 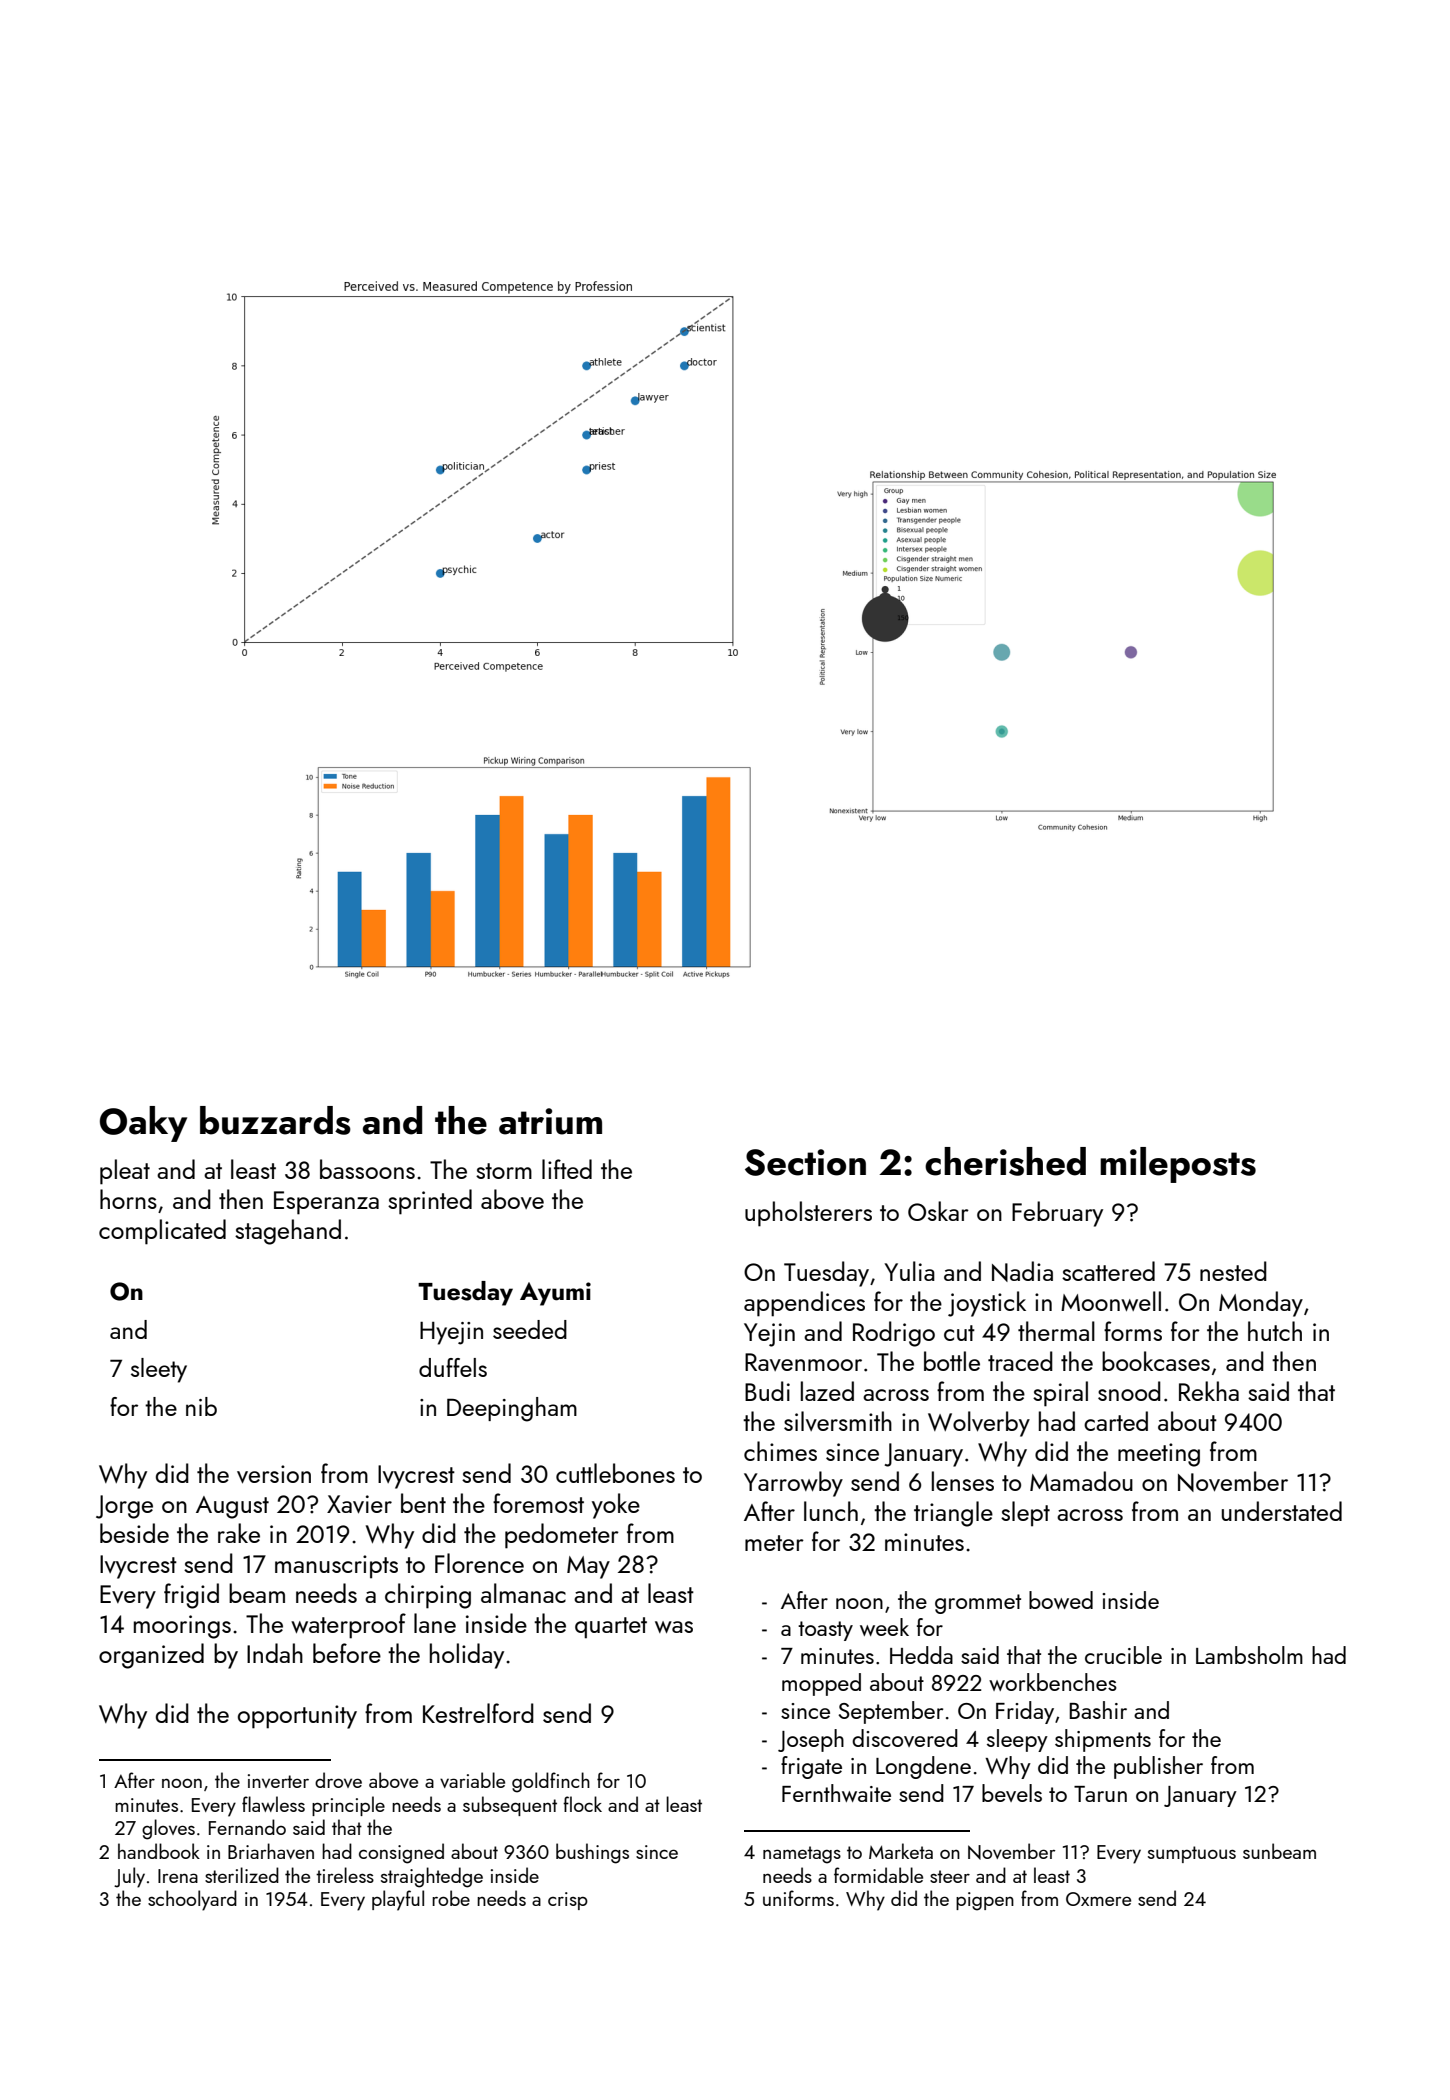 I want to click on Oaky, so click(x=143, y=1124).
